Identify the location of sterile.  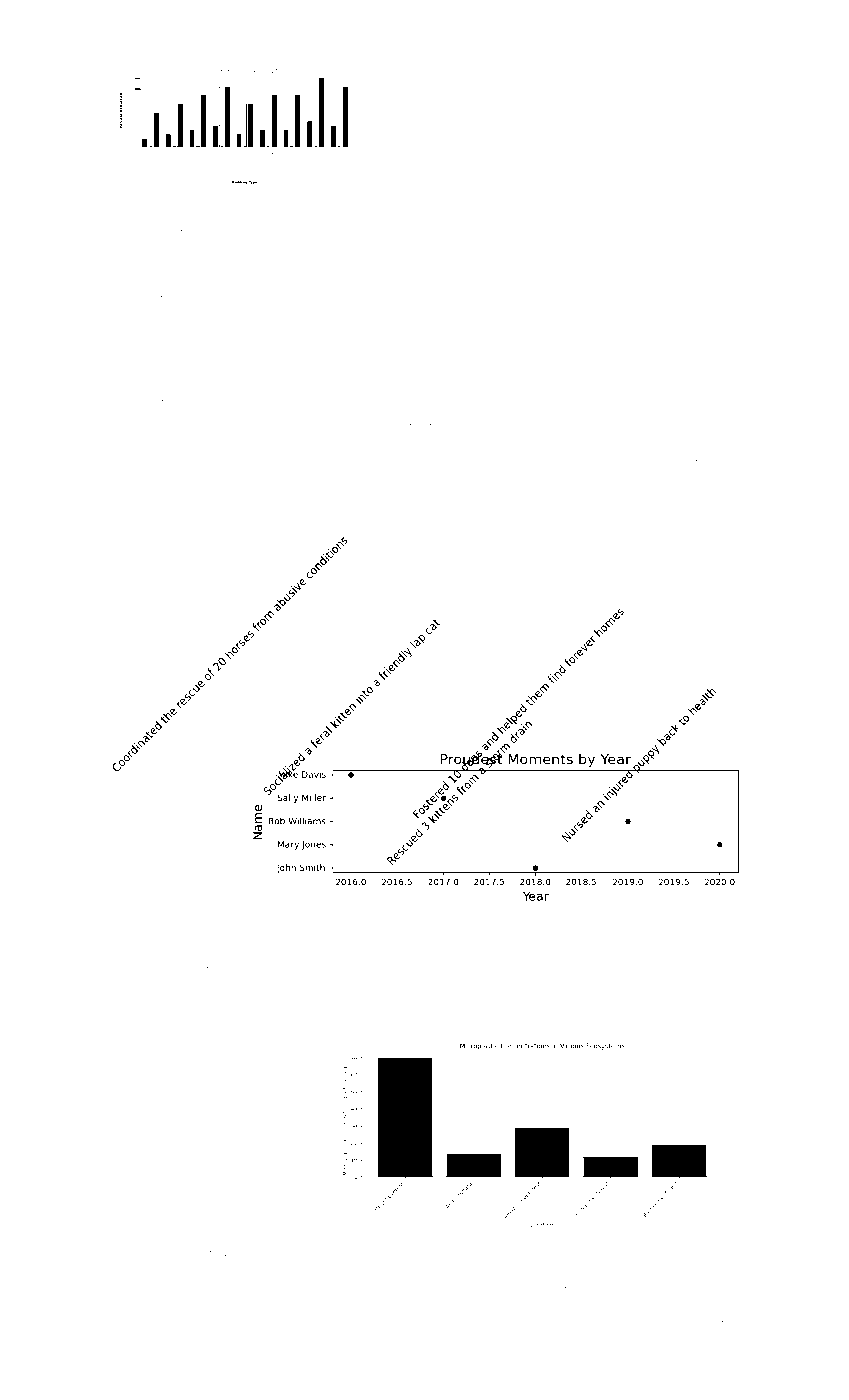
(487, 227).
